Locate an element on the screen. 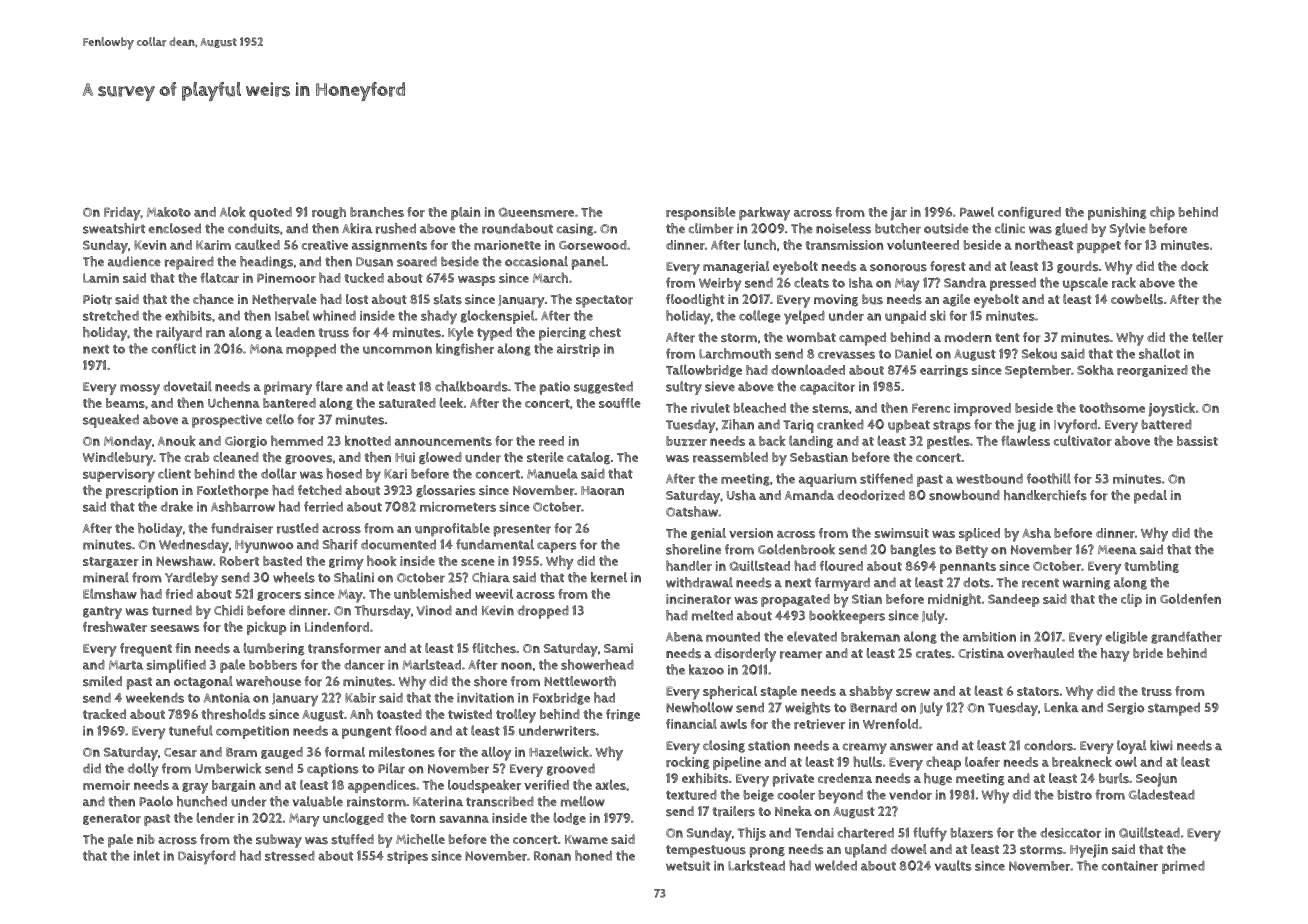 The height and width of the screenshot is (924, 1308). inlet is located at coordinates (147, 855).
